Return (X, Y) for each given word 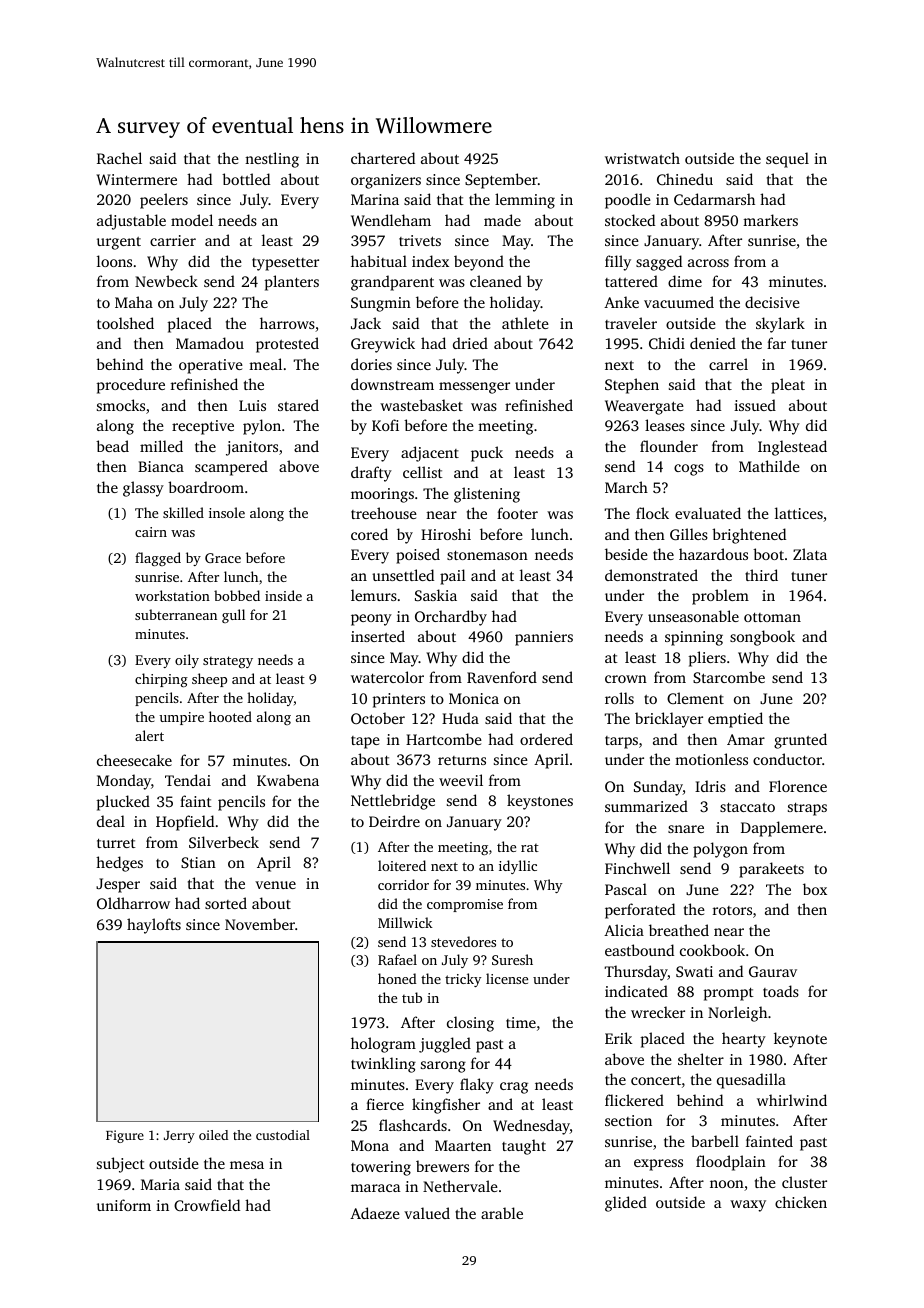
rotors (732, 910)
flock (652, 513)
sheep (209, 680)
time (521, 1022)
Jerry (179, 1137)
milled (161, 446)
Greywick (383, 345)
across (708, 263)
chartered (383, 158)
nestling (272, 160)
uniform (124, 1205)
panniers (544, 638)
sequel (787, 160)
